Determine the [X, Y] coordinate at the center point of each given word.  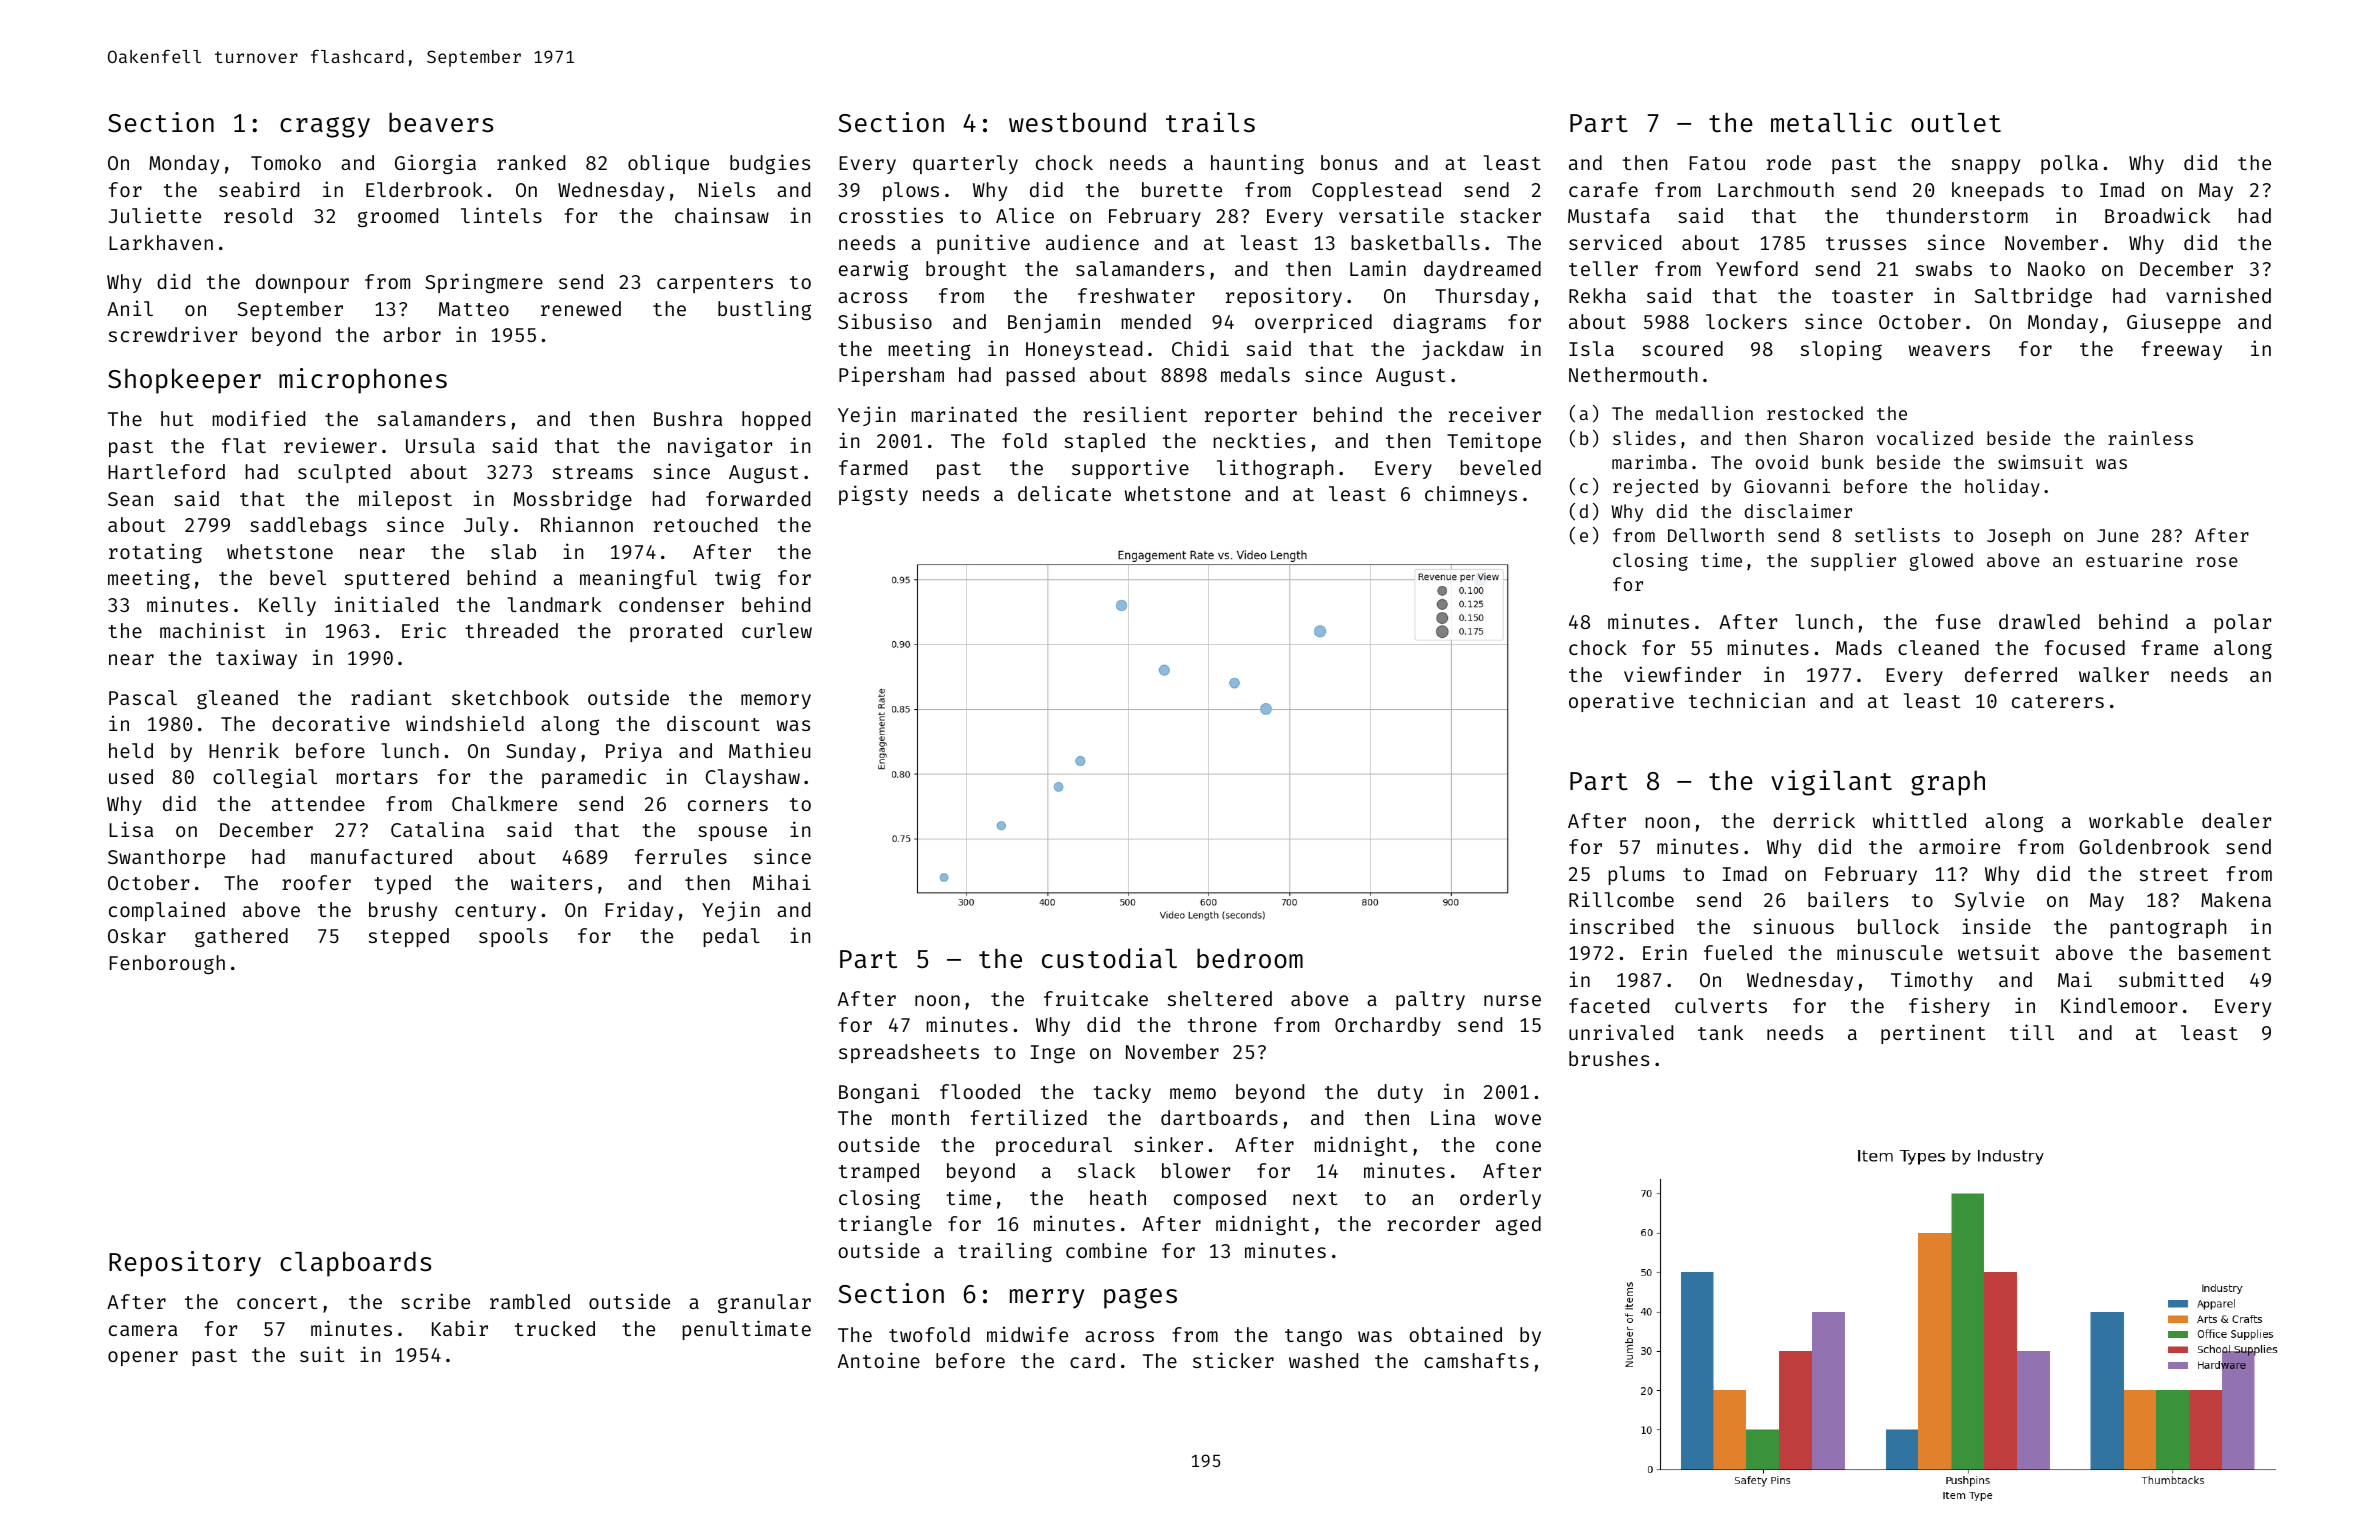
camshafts [1476, 1360]
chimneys [1471, 495]
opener [143, 1358]
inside [1996, 926]
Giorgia [435, 164]
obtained [1455, 1334]
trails [1210, 122]
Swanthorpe [166, 858]
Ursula [440, 445]
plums [1636, 875]
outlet [1956, 123]
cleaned [1938, 647]
